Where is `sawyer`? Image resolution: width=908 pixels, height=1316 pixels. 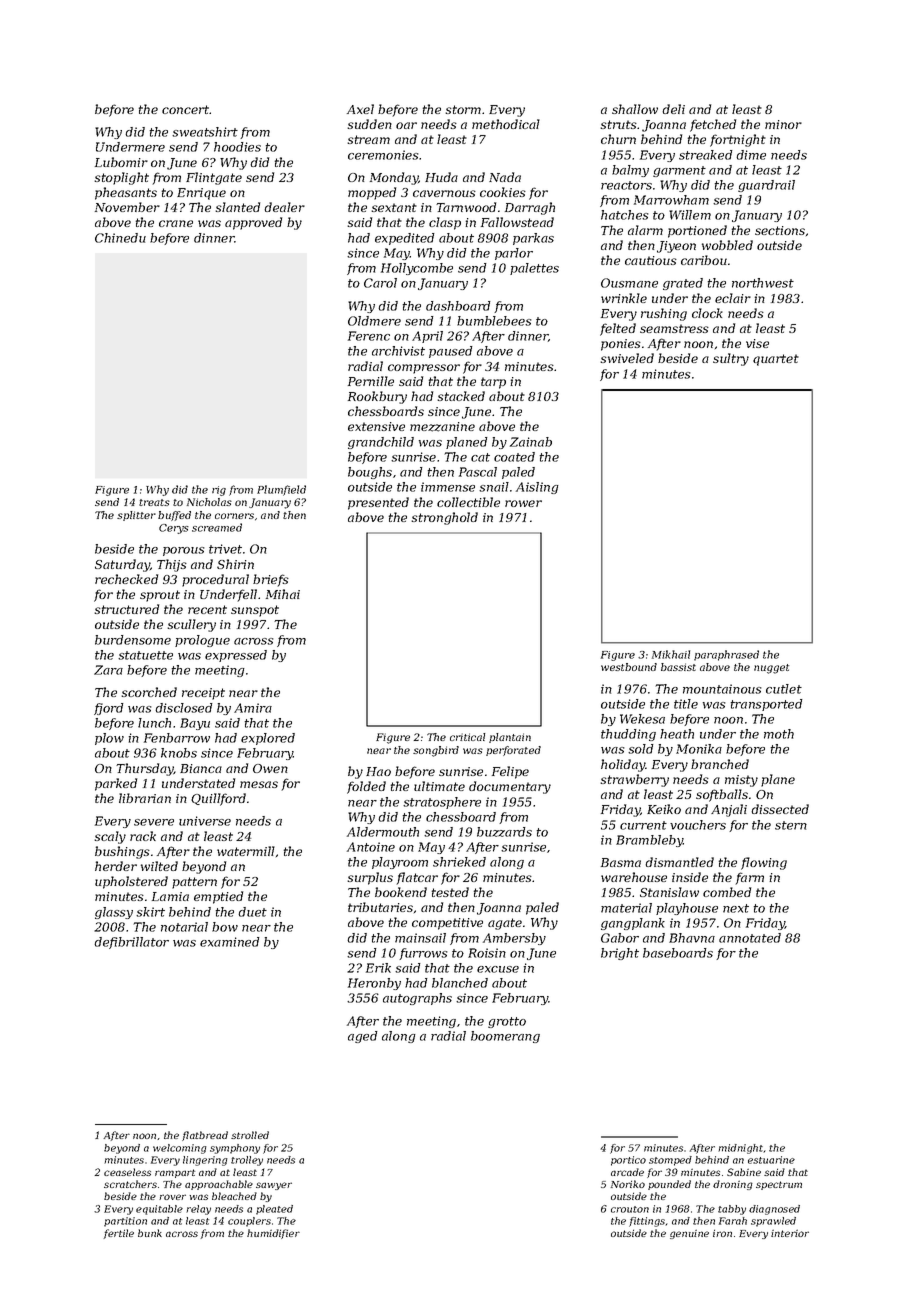
sawyer is located at coordinates (274, 1186).
